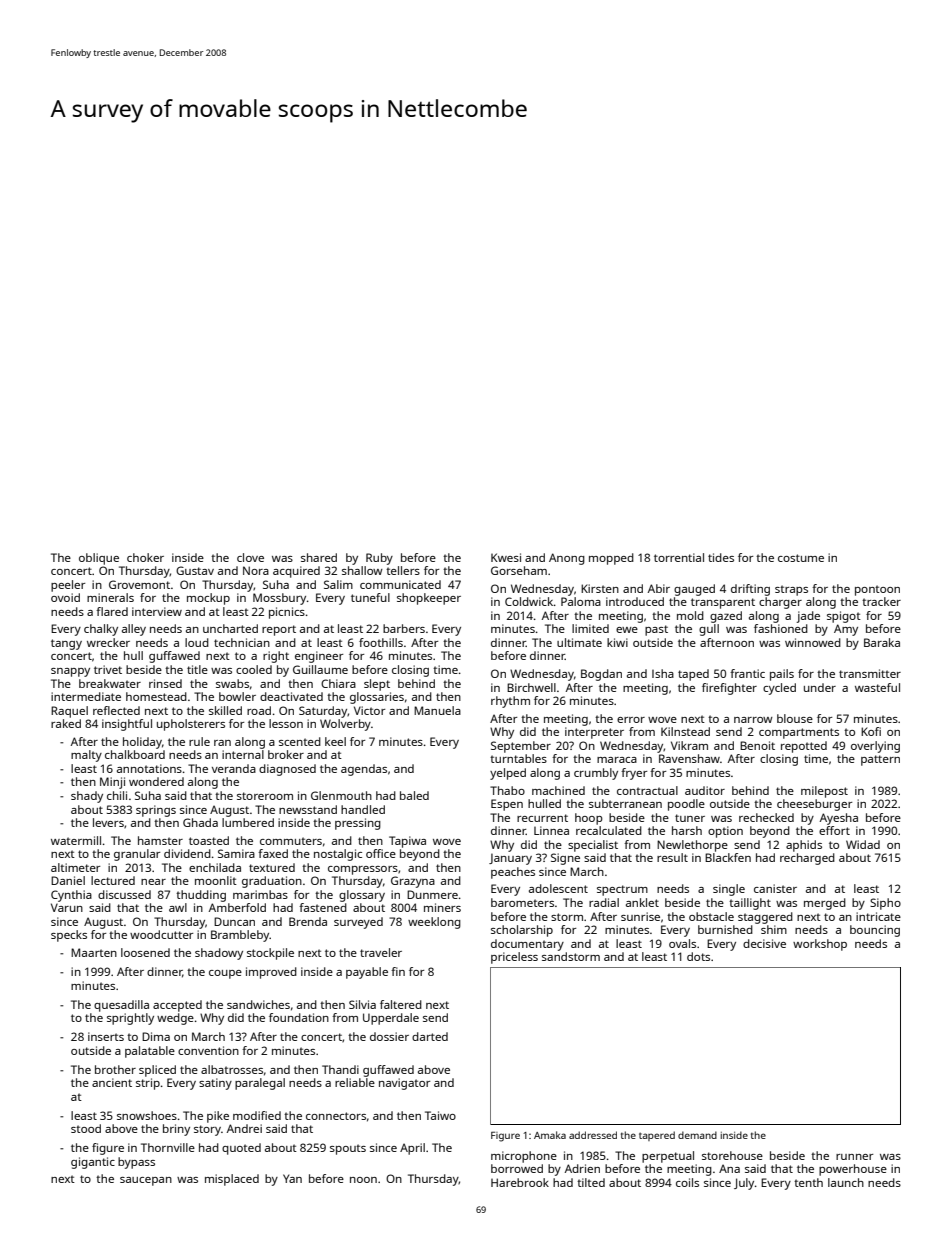 Image resolution: width=952 pixels, height=1233 pixels. Describe the element at coordinates (721, 557) in the screenshot. I see `tides` at that location.
